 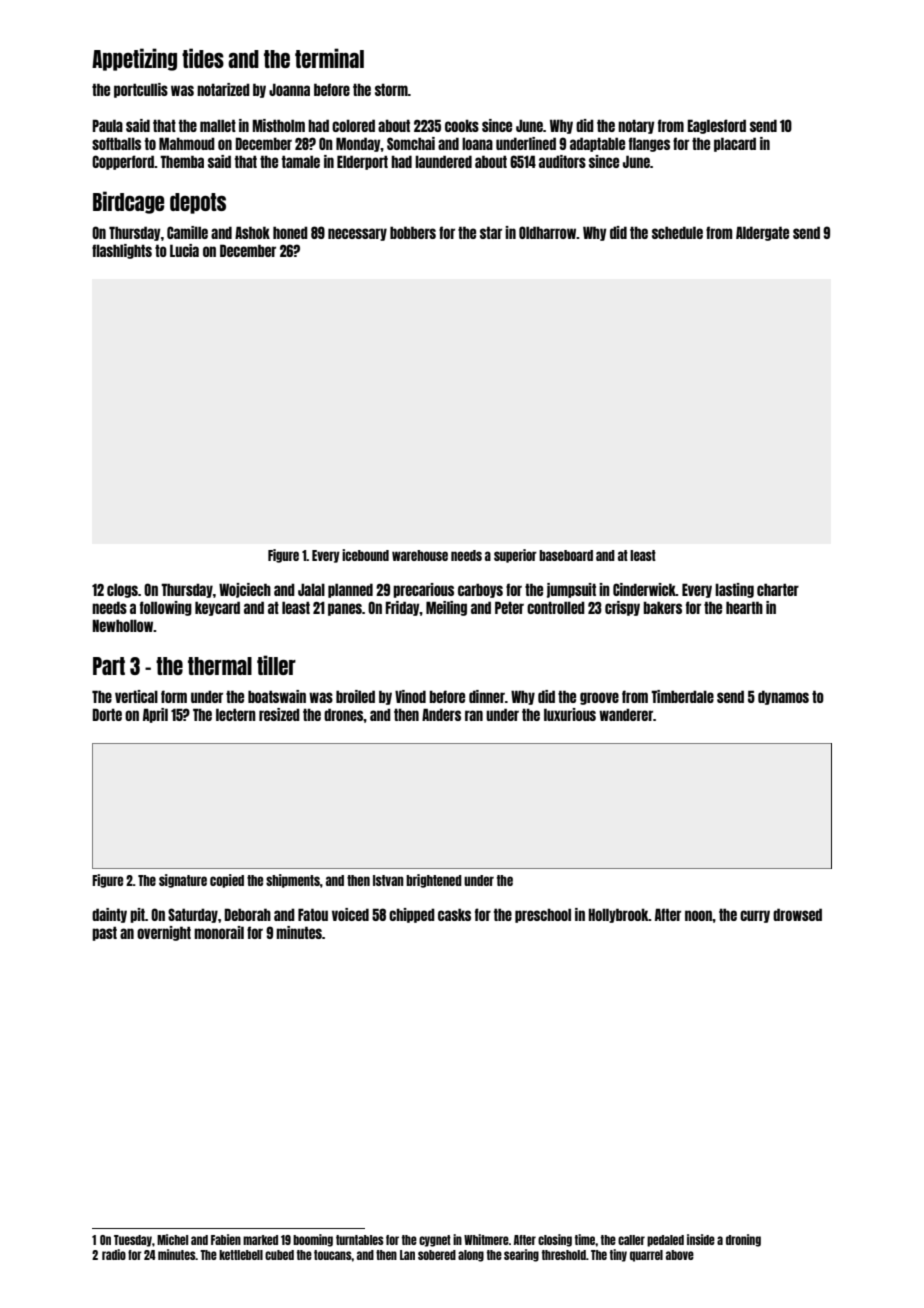 What do you see at coordinates (108, 125) in the page?
I see `Paula` at bounding box center [108, 125].
